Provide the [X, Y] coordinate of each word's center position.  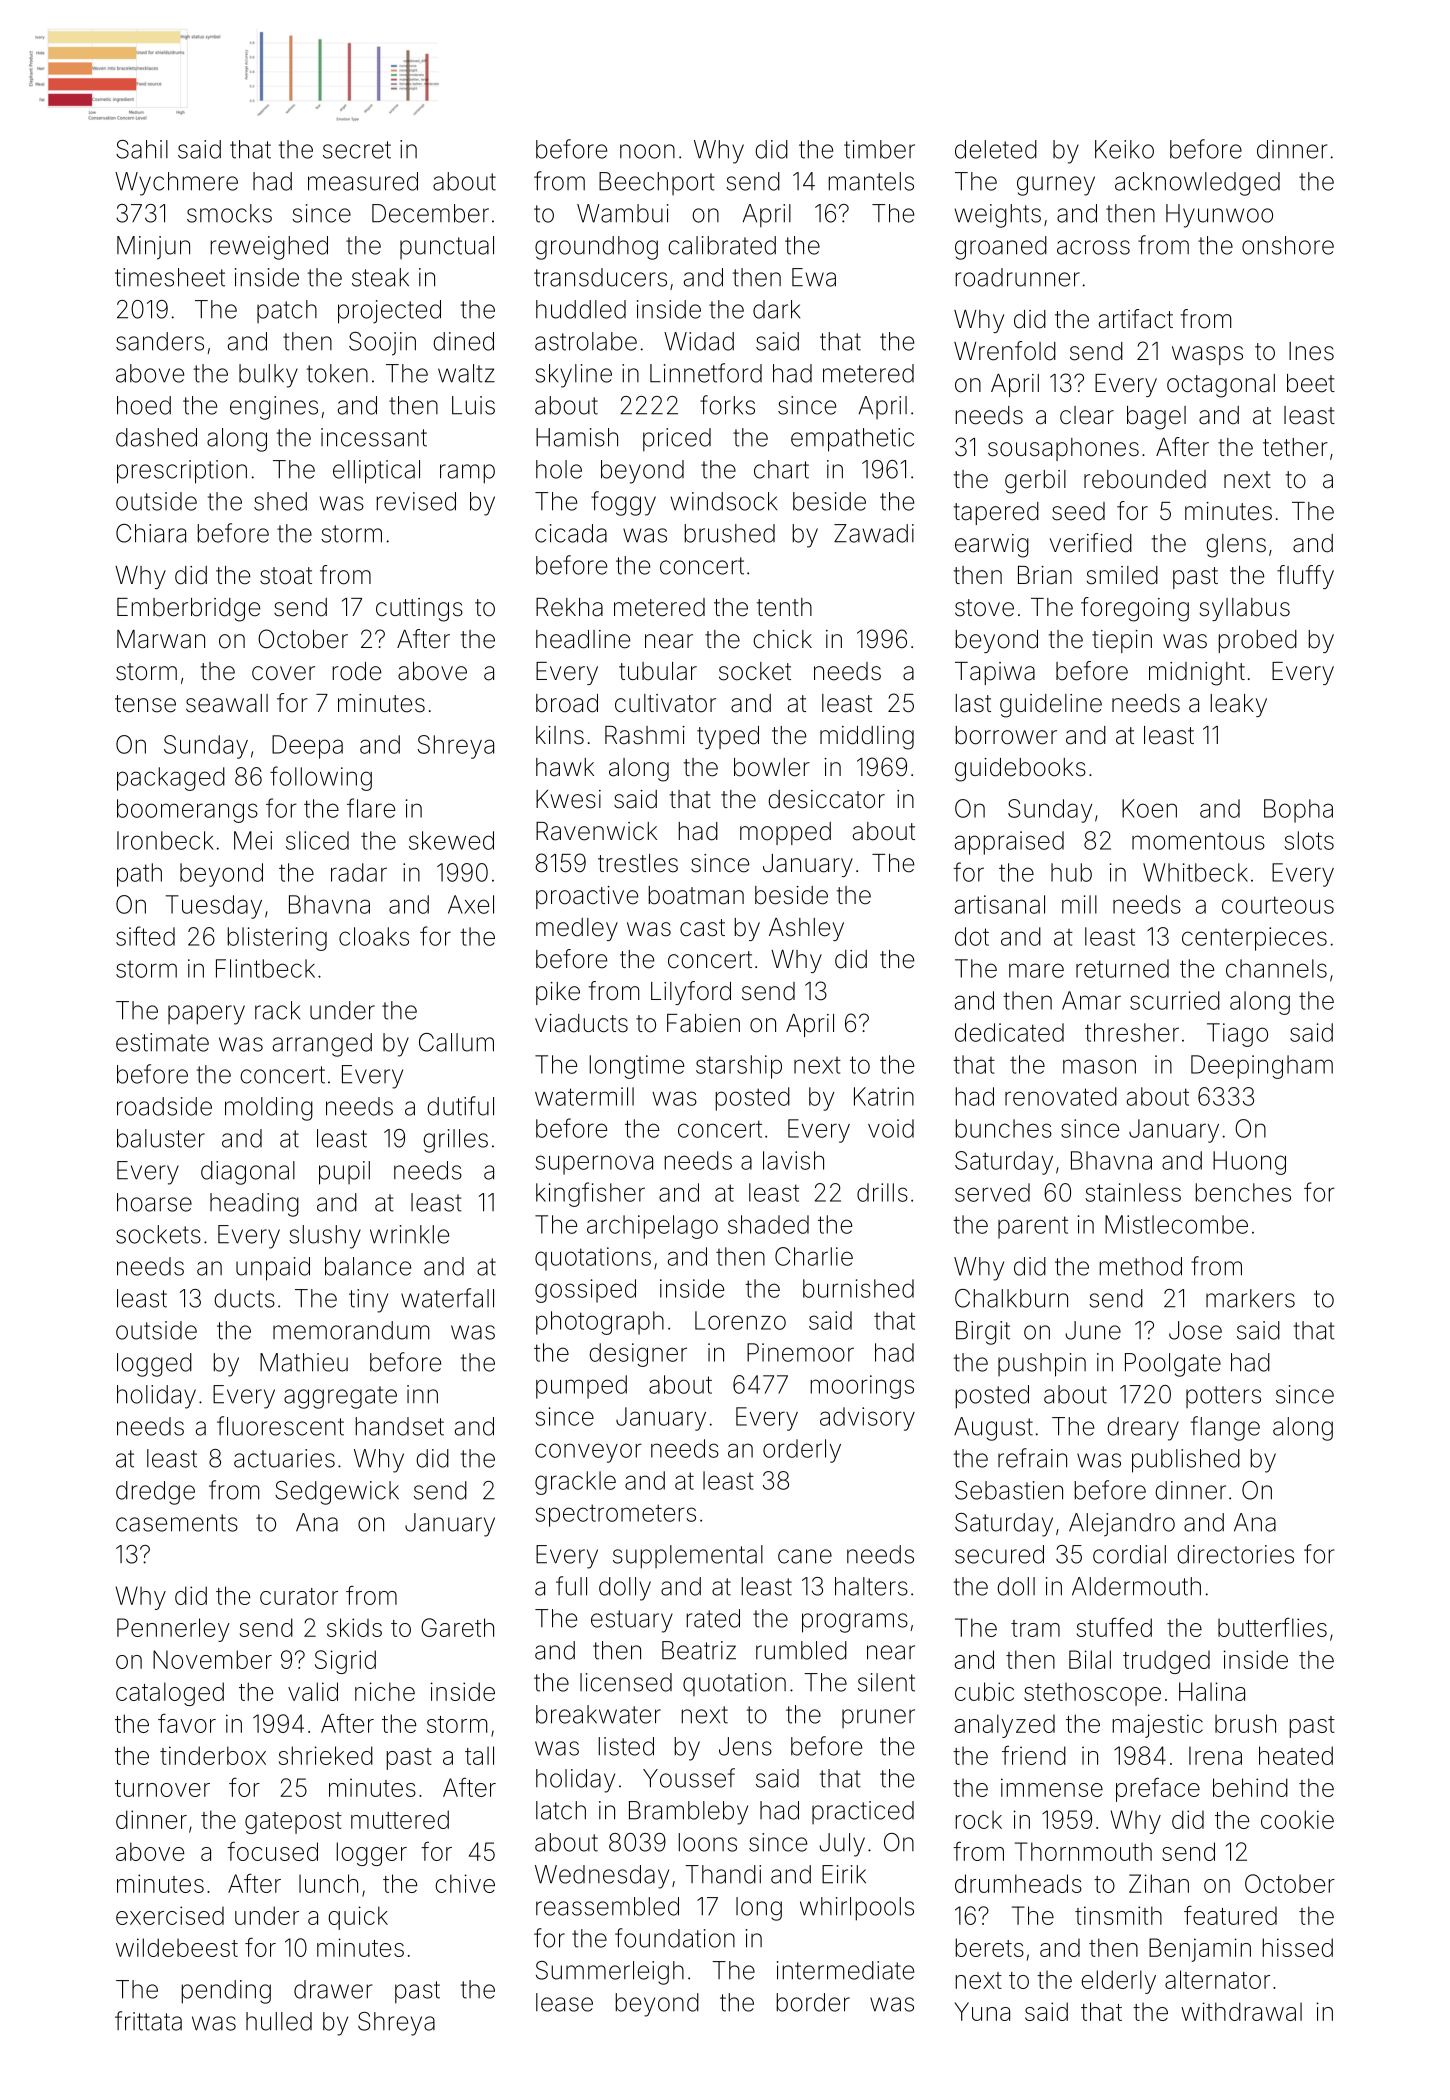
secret [357, 150]
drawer [333, 1989]
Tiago [1237, 1035]
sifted [145, 936]
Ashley [806, 929]
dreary [1143, 1429]
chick [782, 639]
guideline [1051, 706]
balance [368, 1266]
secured [999, 1554]
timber [879, 149]
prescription [182, 472]
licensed [626, 1682]
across [1093, 247]
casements [177, 1523]
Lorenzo [740, 1320]
